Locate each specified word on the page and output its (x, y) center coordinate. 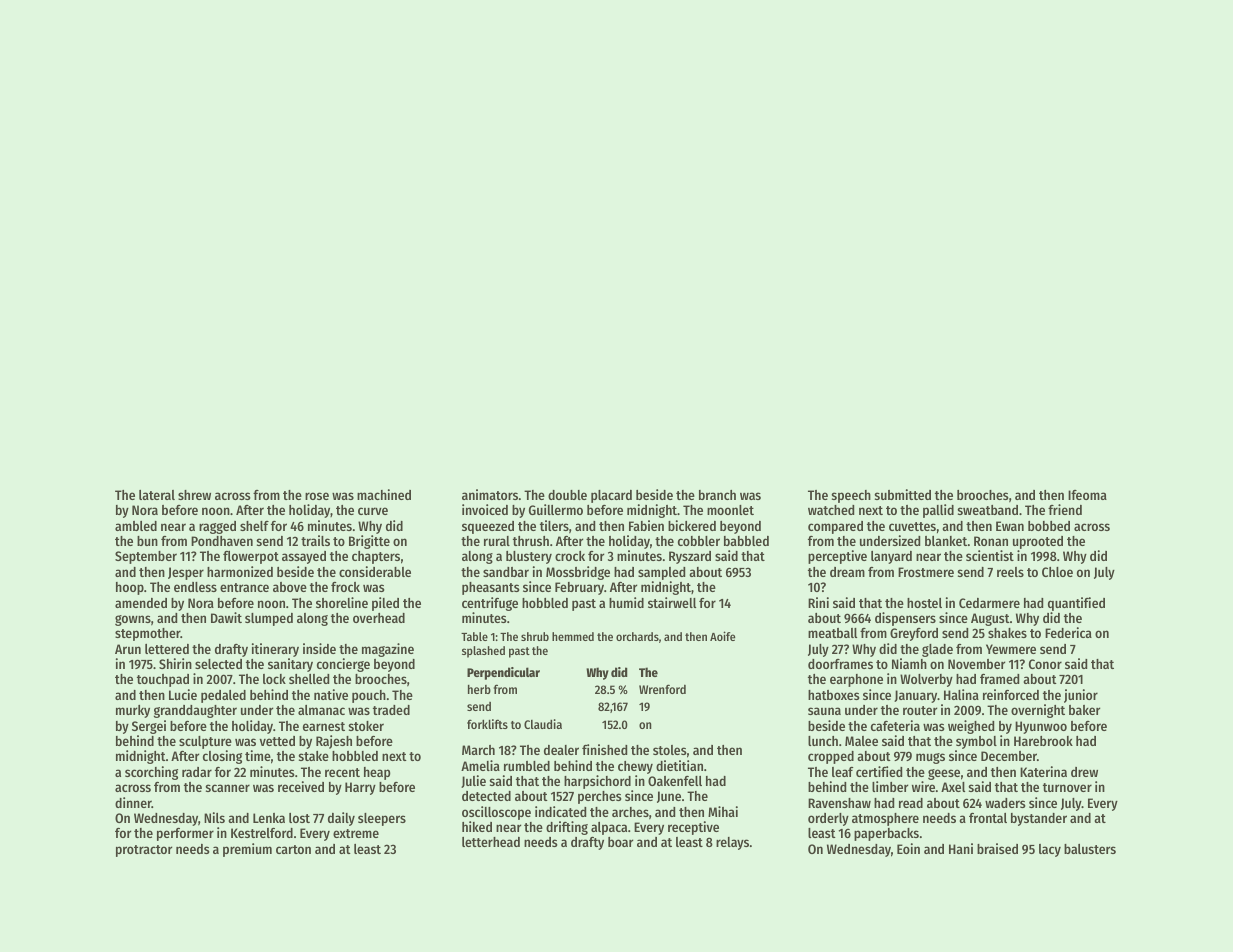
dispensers (905, 619)
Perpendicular (503, 673)
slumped (269, 619)
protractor (144, 851)
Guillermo (556, 509)
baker (1084, 710)
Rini (818, 602)
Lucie (183, 694)
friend (1065, 509)
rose (317, 496)
